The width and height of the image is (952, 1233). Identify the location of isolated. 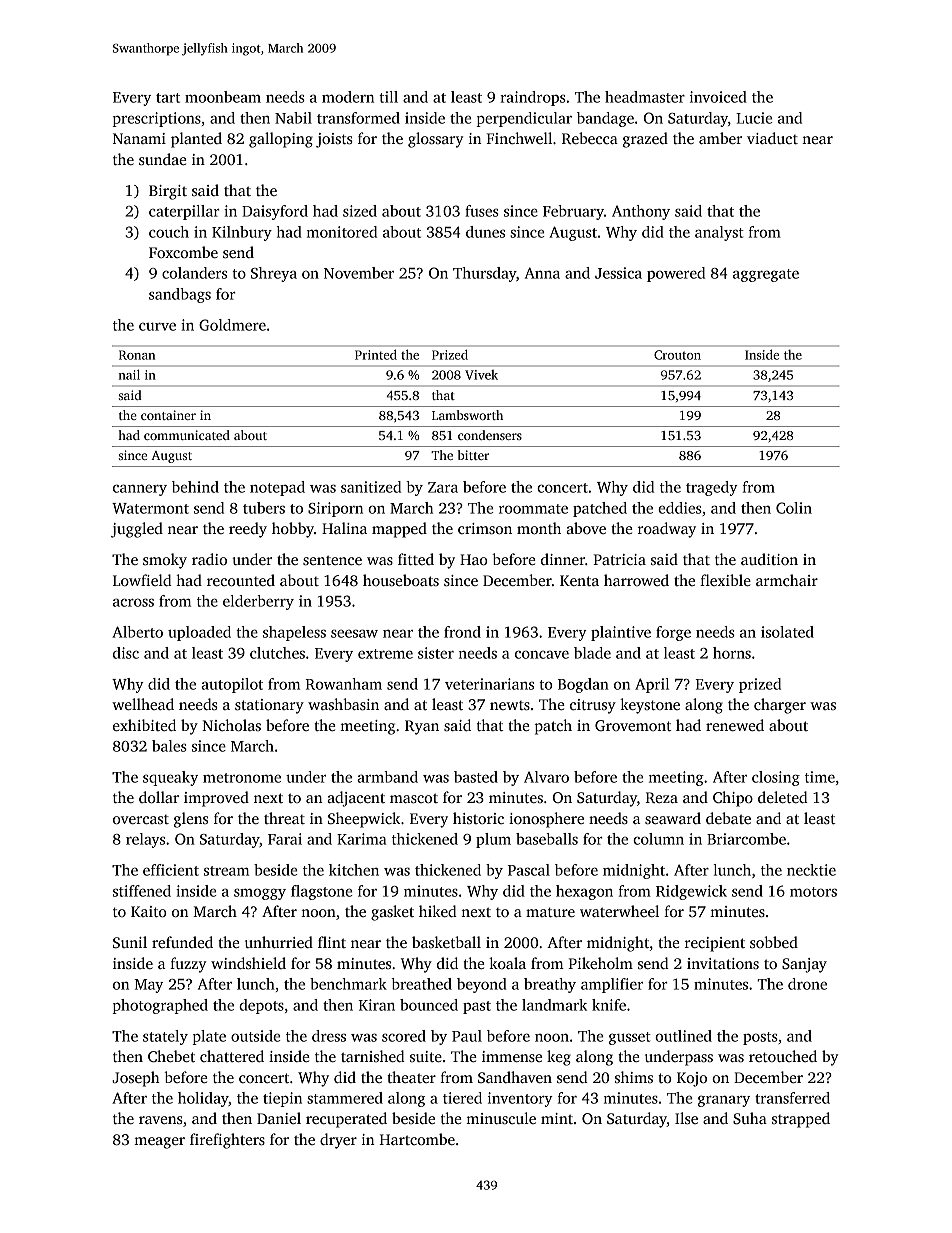
(787, 632).
